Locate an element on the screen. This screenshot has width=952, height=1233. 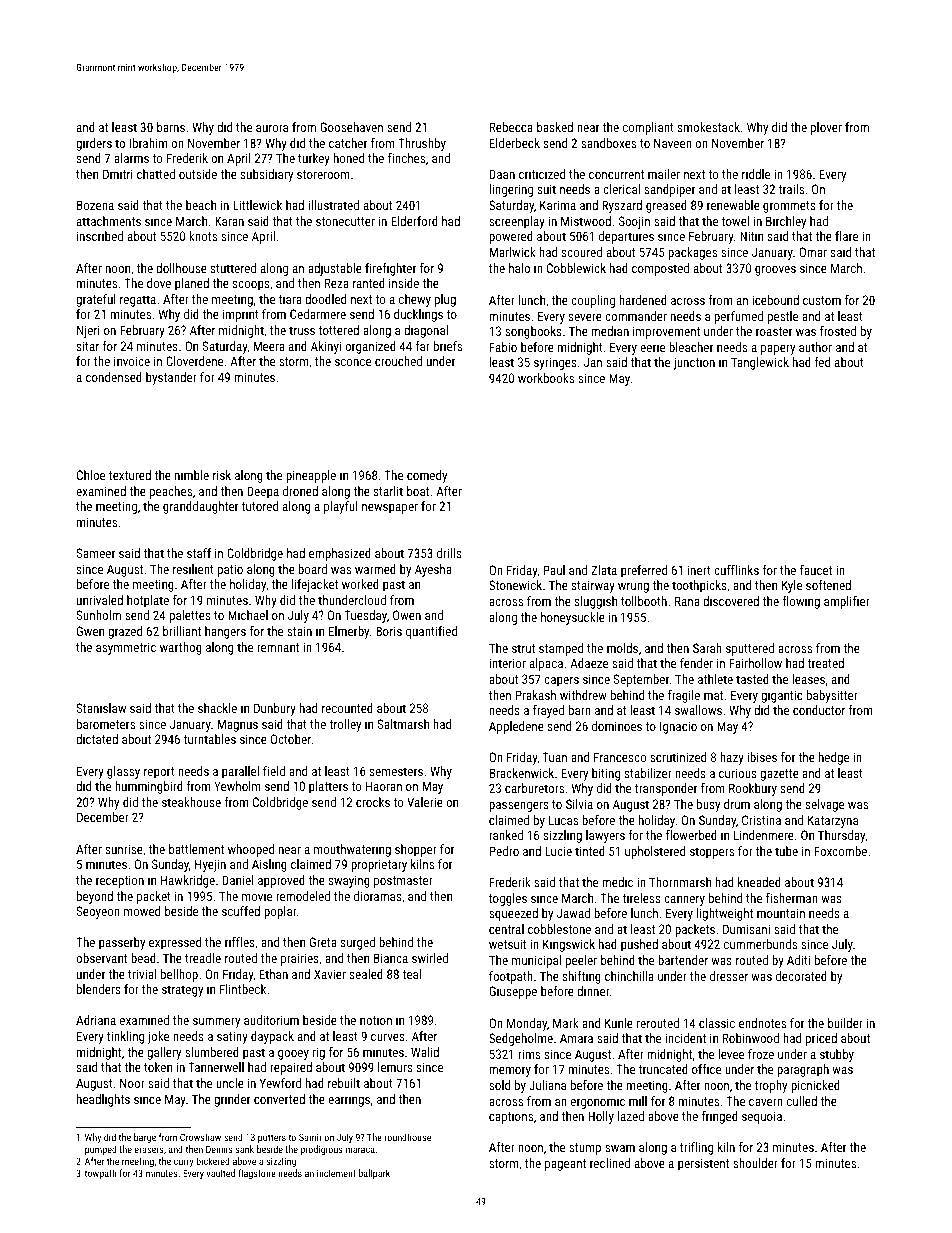
outside is located at coordinates (198, 174).
